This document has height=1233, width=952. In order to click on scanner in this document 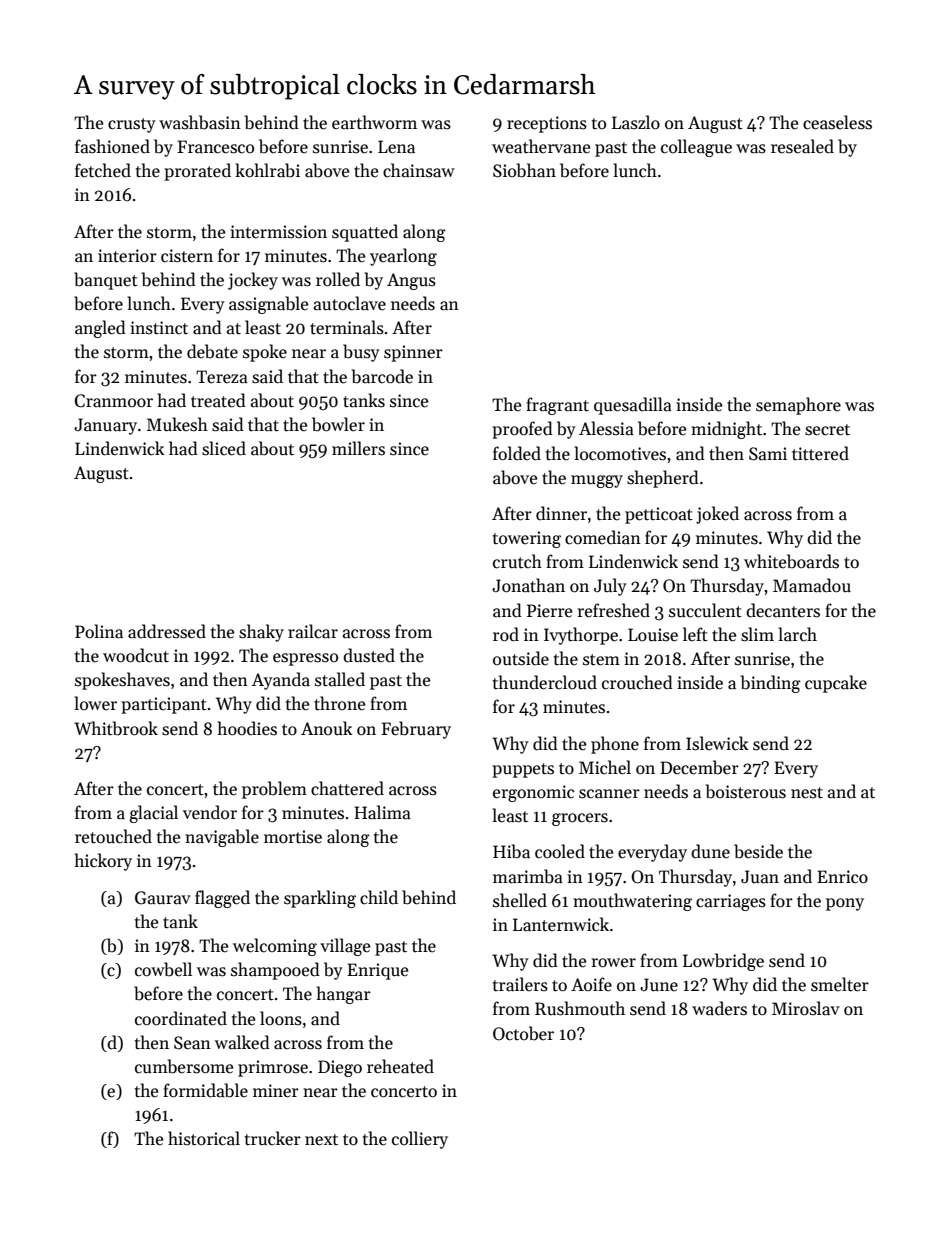, I will do `click(609, 794)`.
